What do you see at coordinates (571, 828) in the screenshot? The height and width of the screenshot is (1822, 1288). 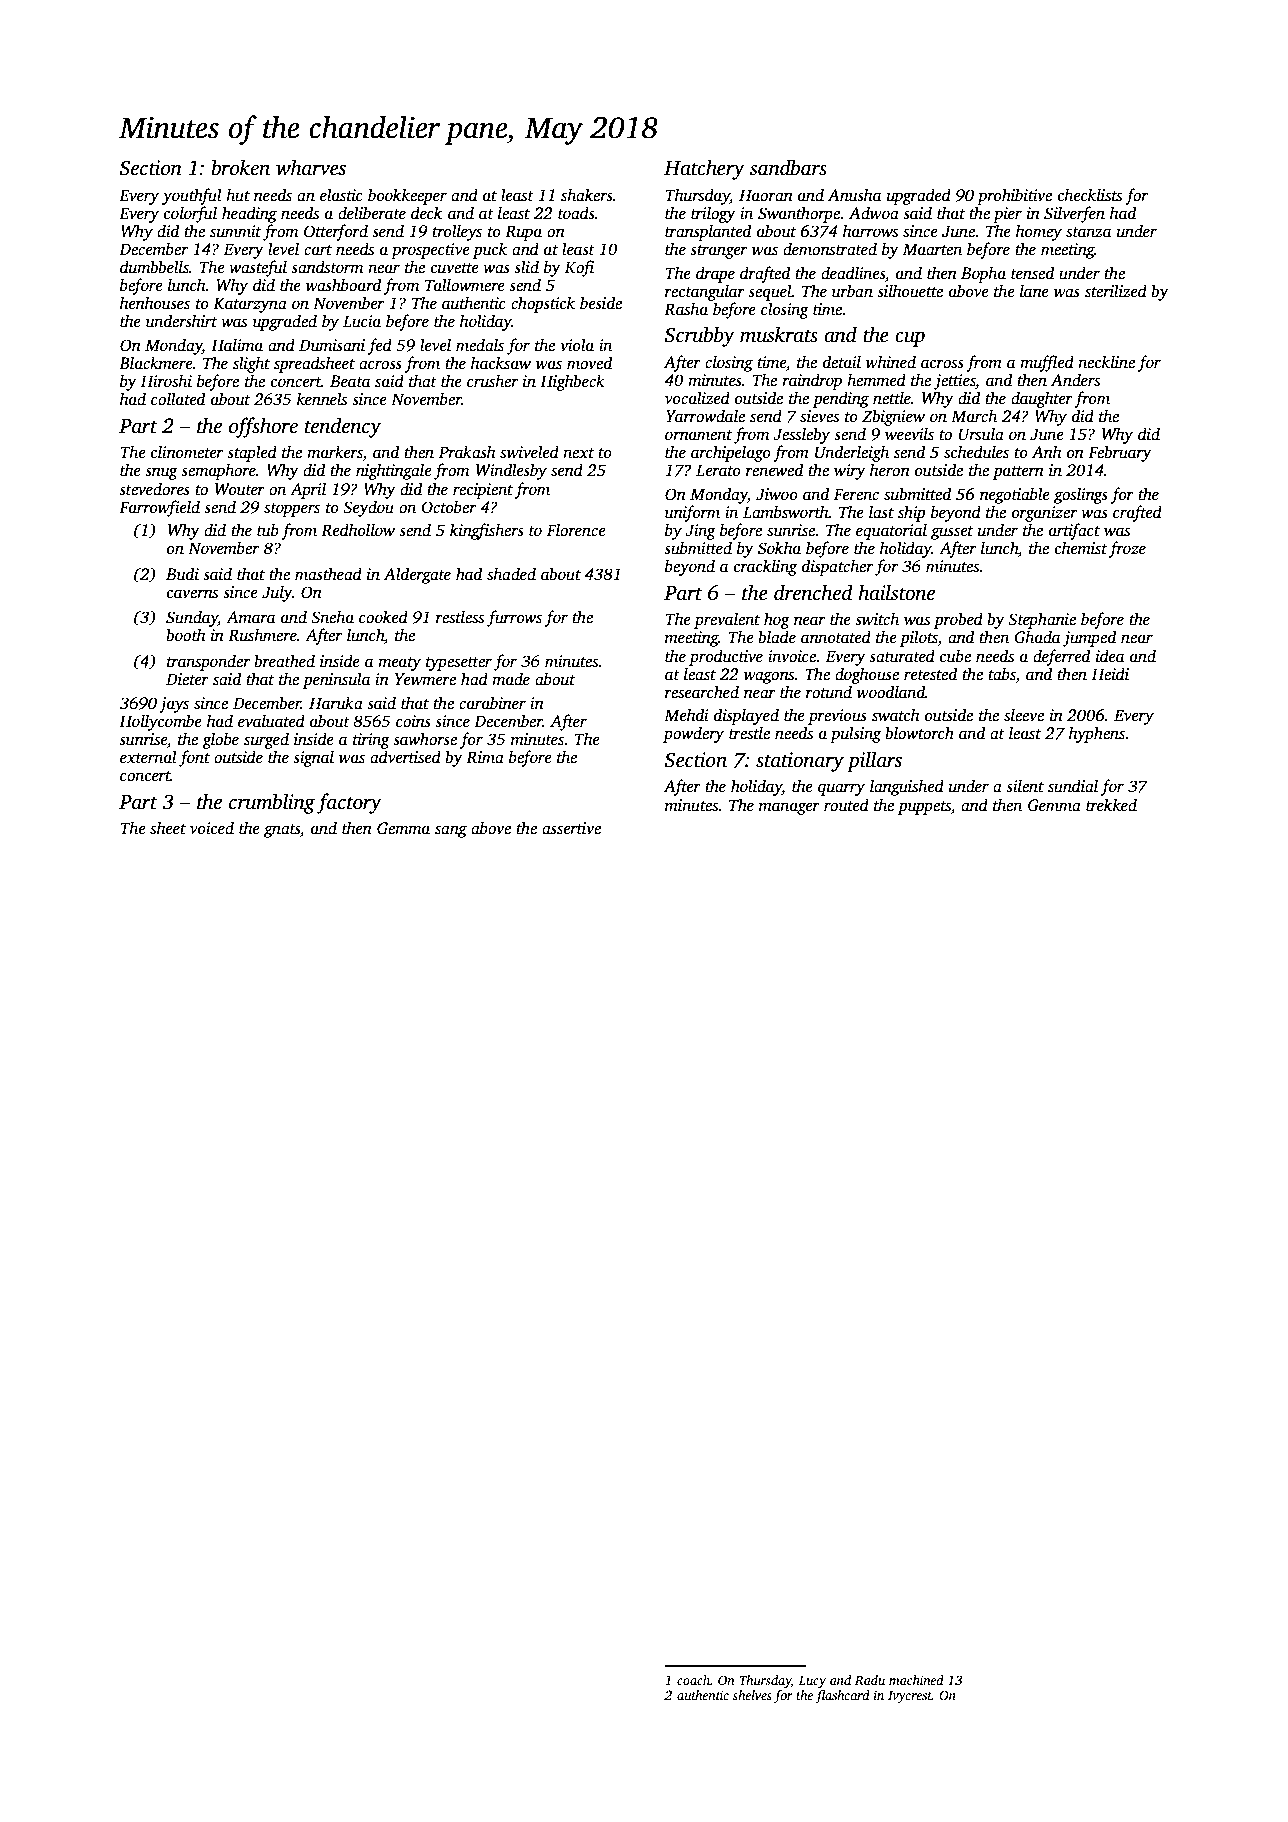 I see `assertive` at bounding box center [571, 828].
